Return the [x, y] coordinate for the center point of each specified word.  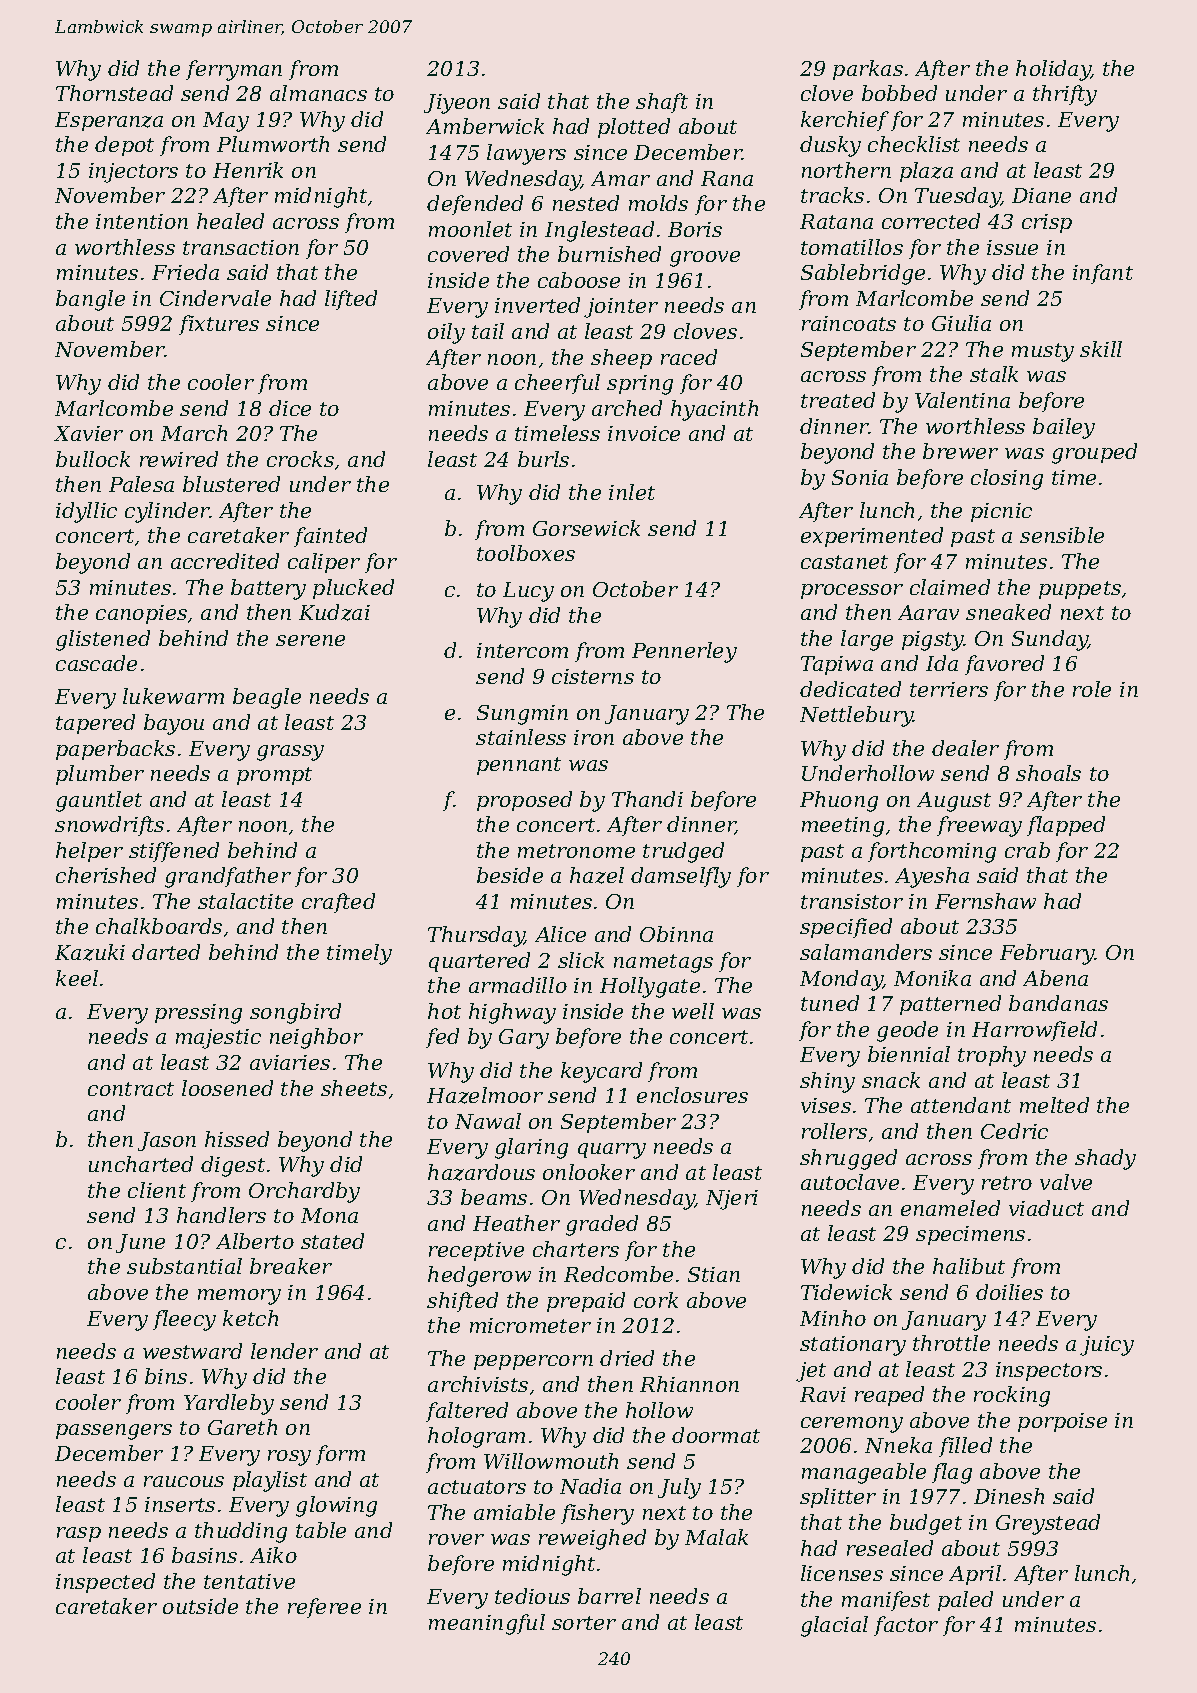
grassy [290, 753]
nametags [663, 963]
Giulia [961, 323]
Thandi [647, 799]
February [1047, 954]
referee [324, 1608]
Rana [727, 178]
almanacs [318, 93]
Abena [1055, 978]
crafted [338, 903]
